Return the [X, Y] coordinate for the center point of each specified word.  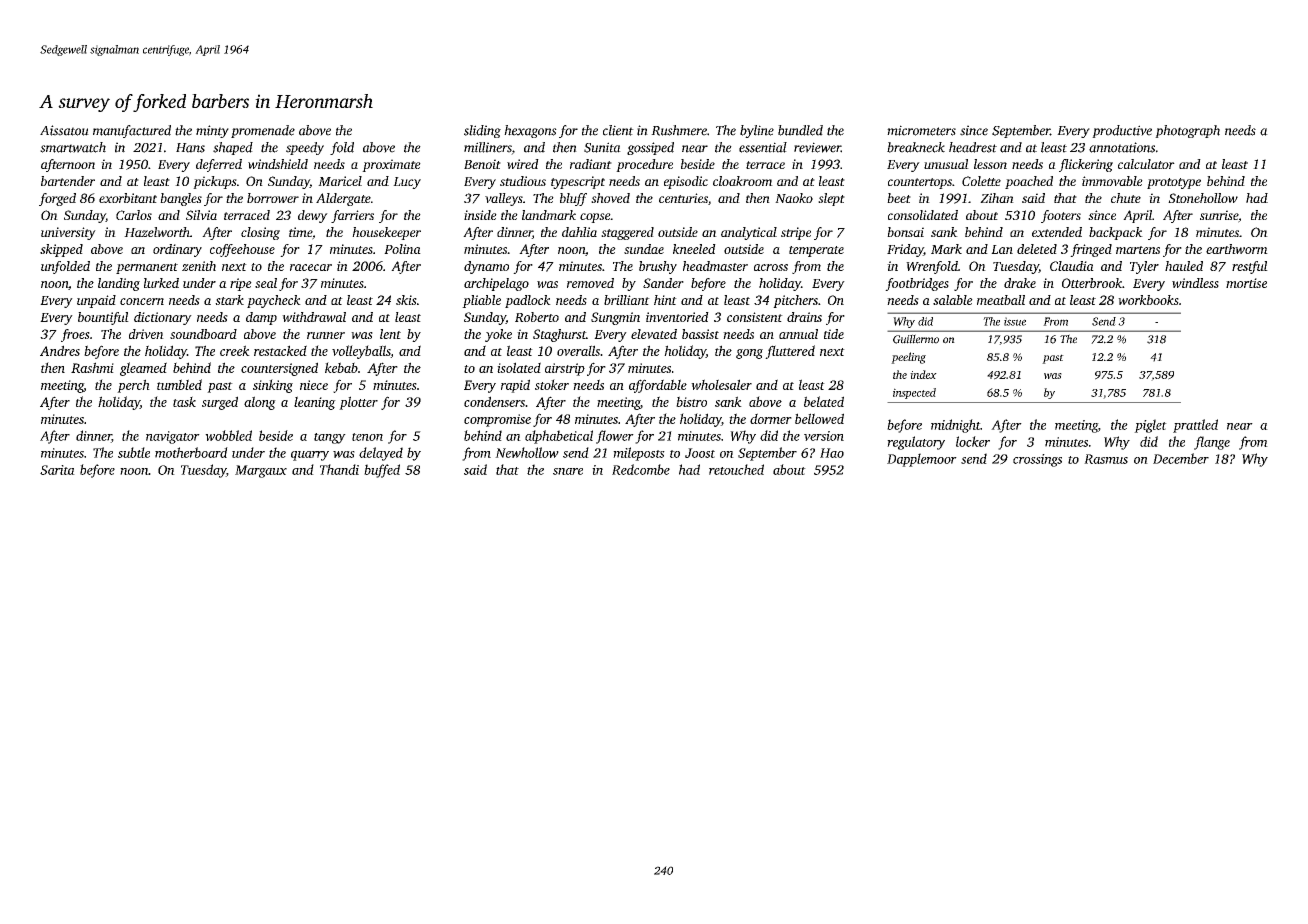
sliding [482, 131]
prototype [1174, 183]
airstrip [565, 369]
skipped [61, 250]
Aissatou [64, 130]
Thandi [339, 469]
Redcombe [641, 469]
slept [831, 199]
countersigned [279, 369]
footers [1061, 216]
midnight [955, 426]
